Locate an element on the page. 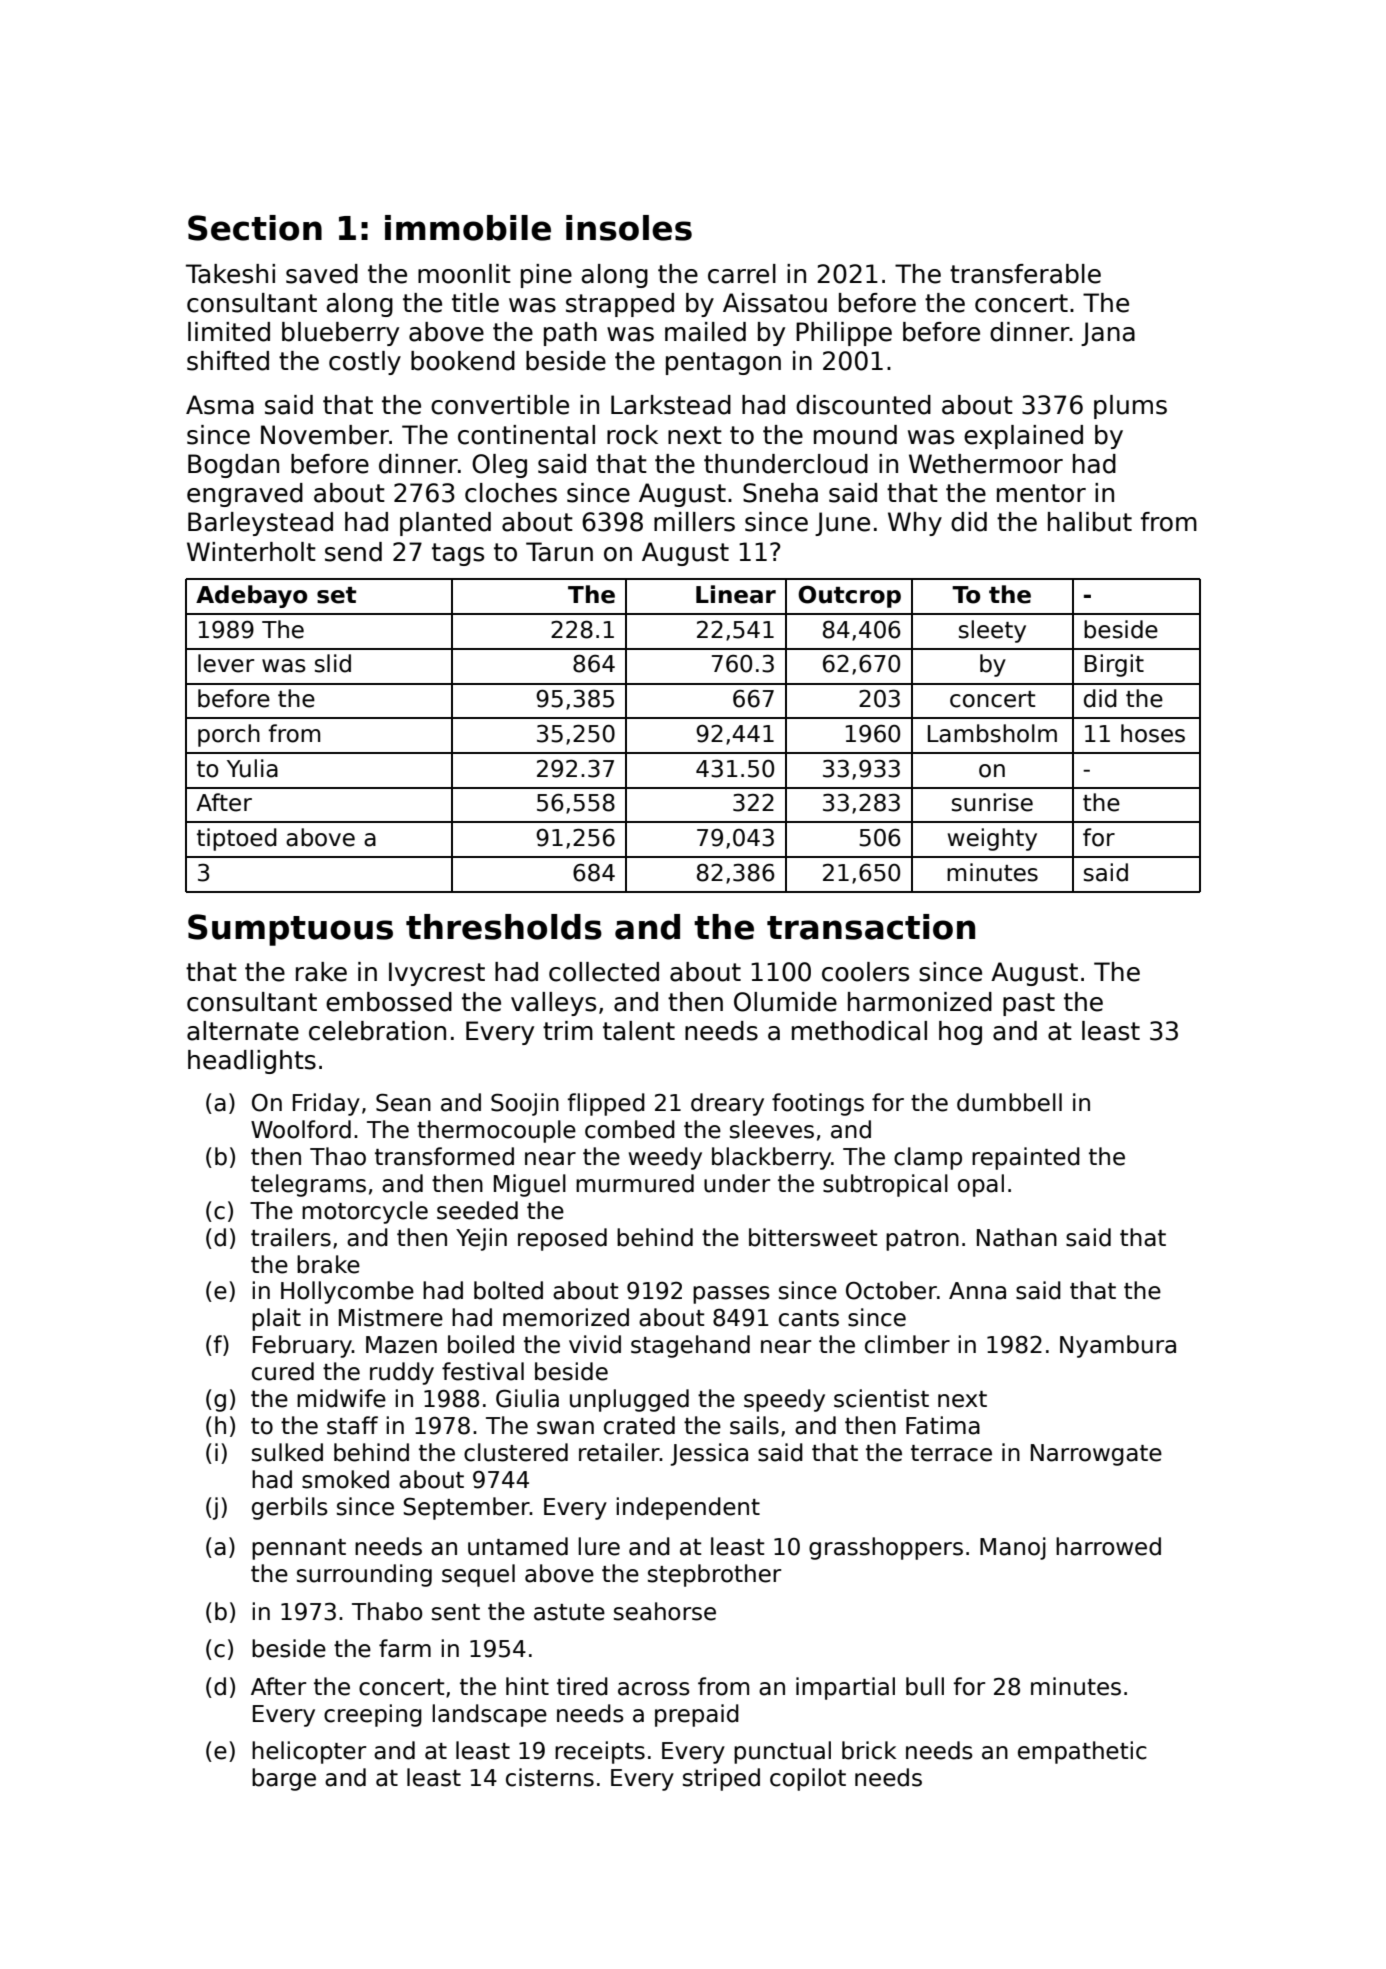  Lambsholm is located at coordinates (992, 733).
